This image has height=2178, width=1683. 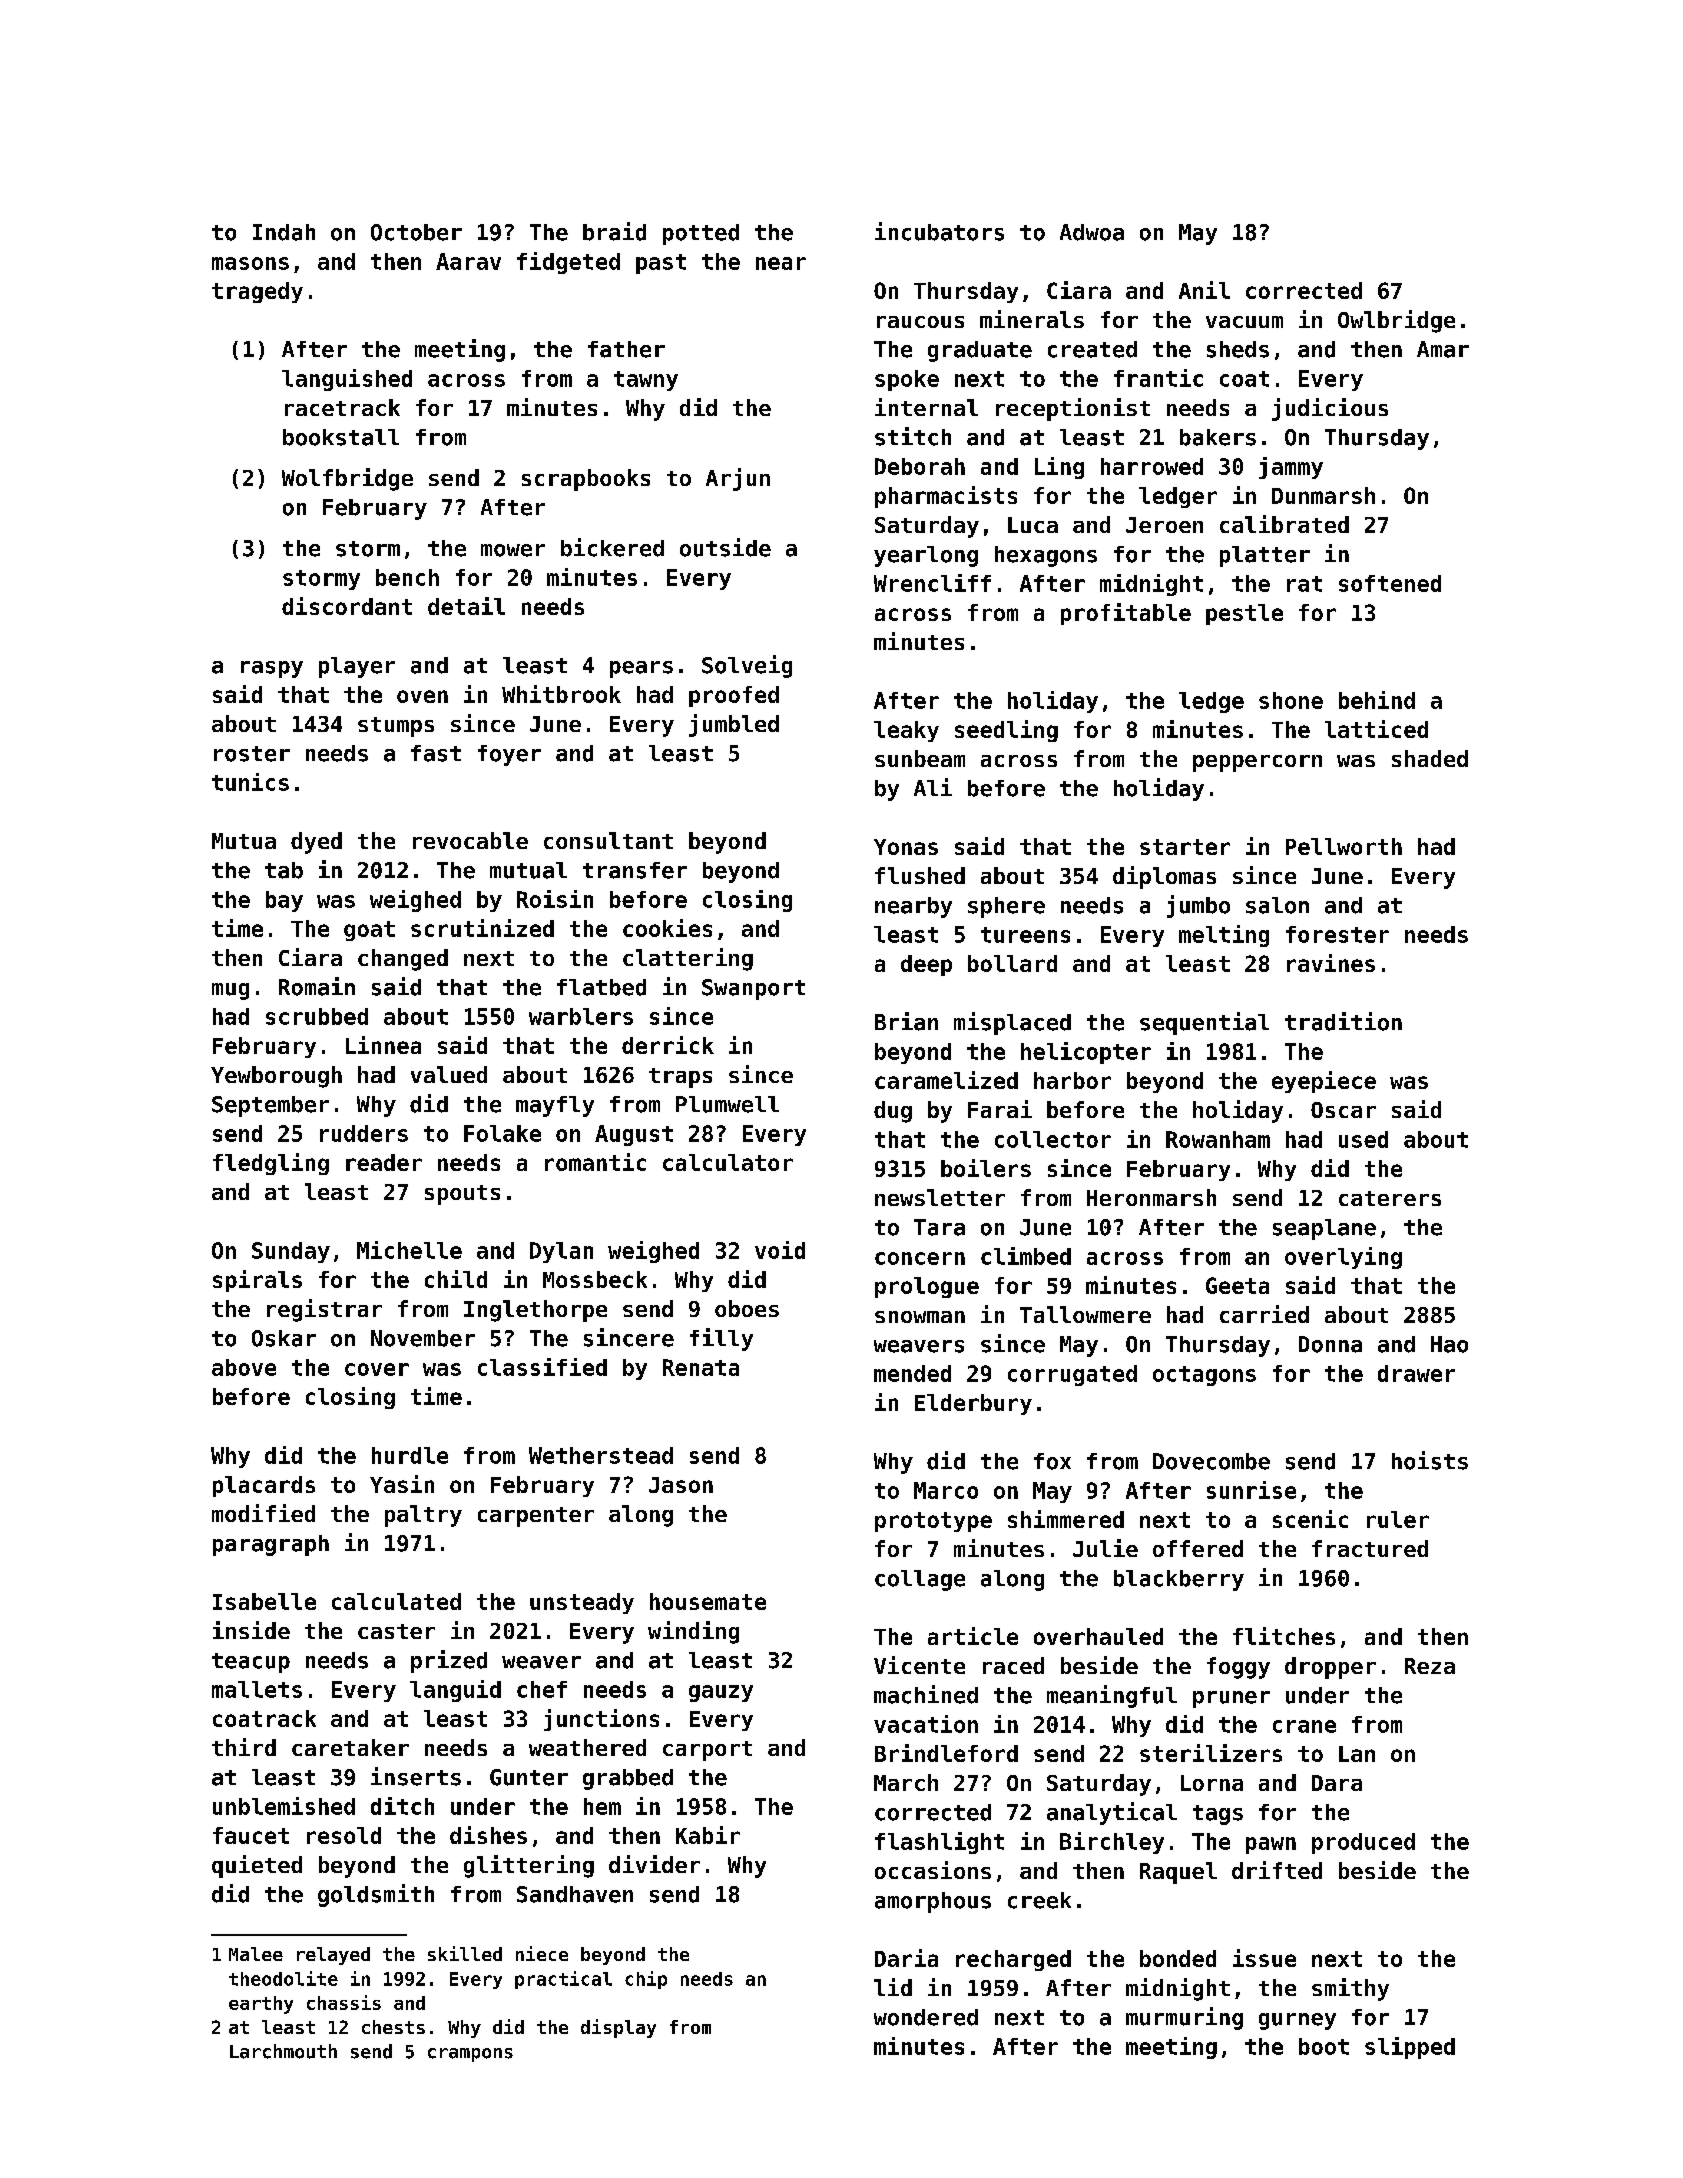 What do you see at coordinates (1390, 1198) in the image?
I see `caterers` at bounding box center [1390, 1198].
